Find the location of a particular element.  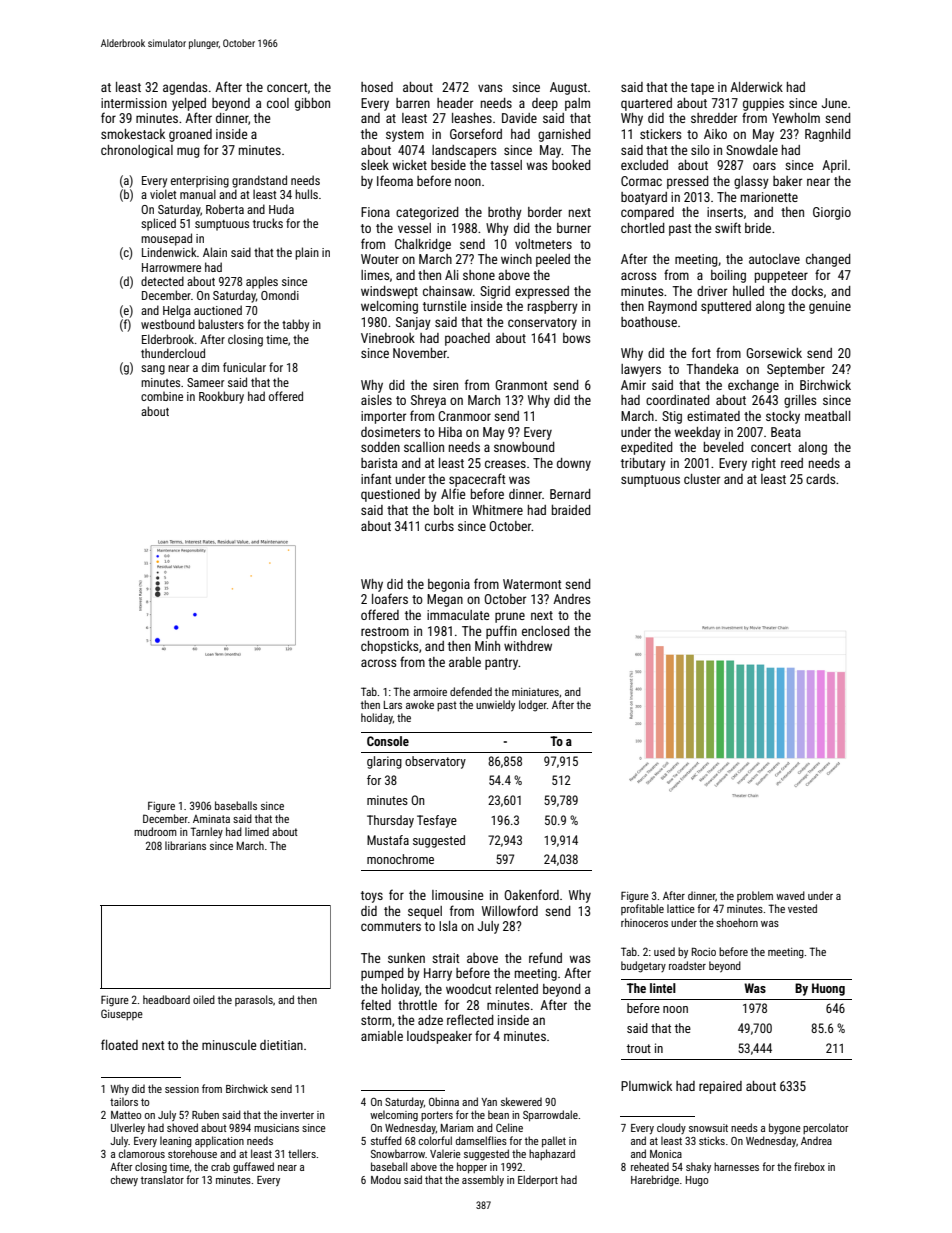

chortled is located at coordinates (643, 228).
